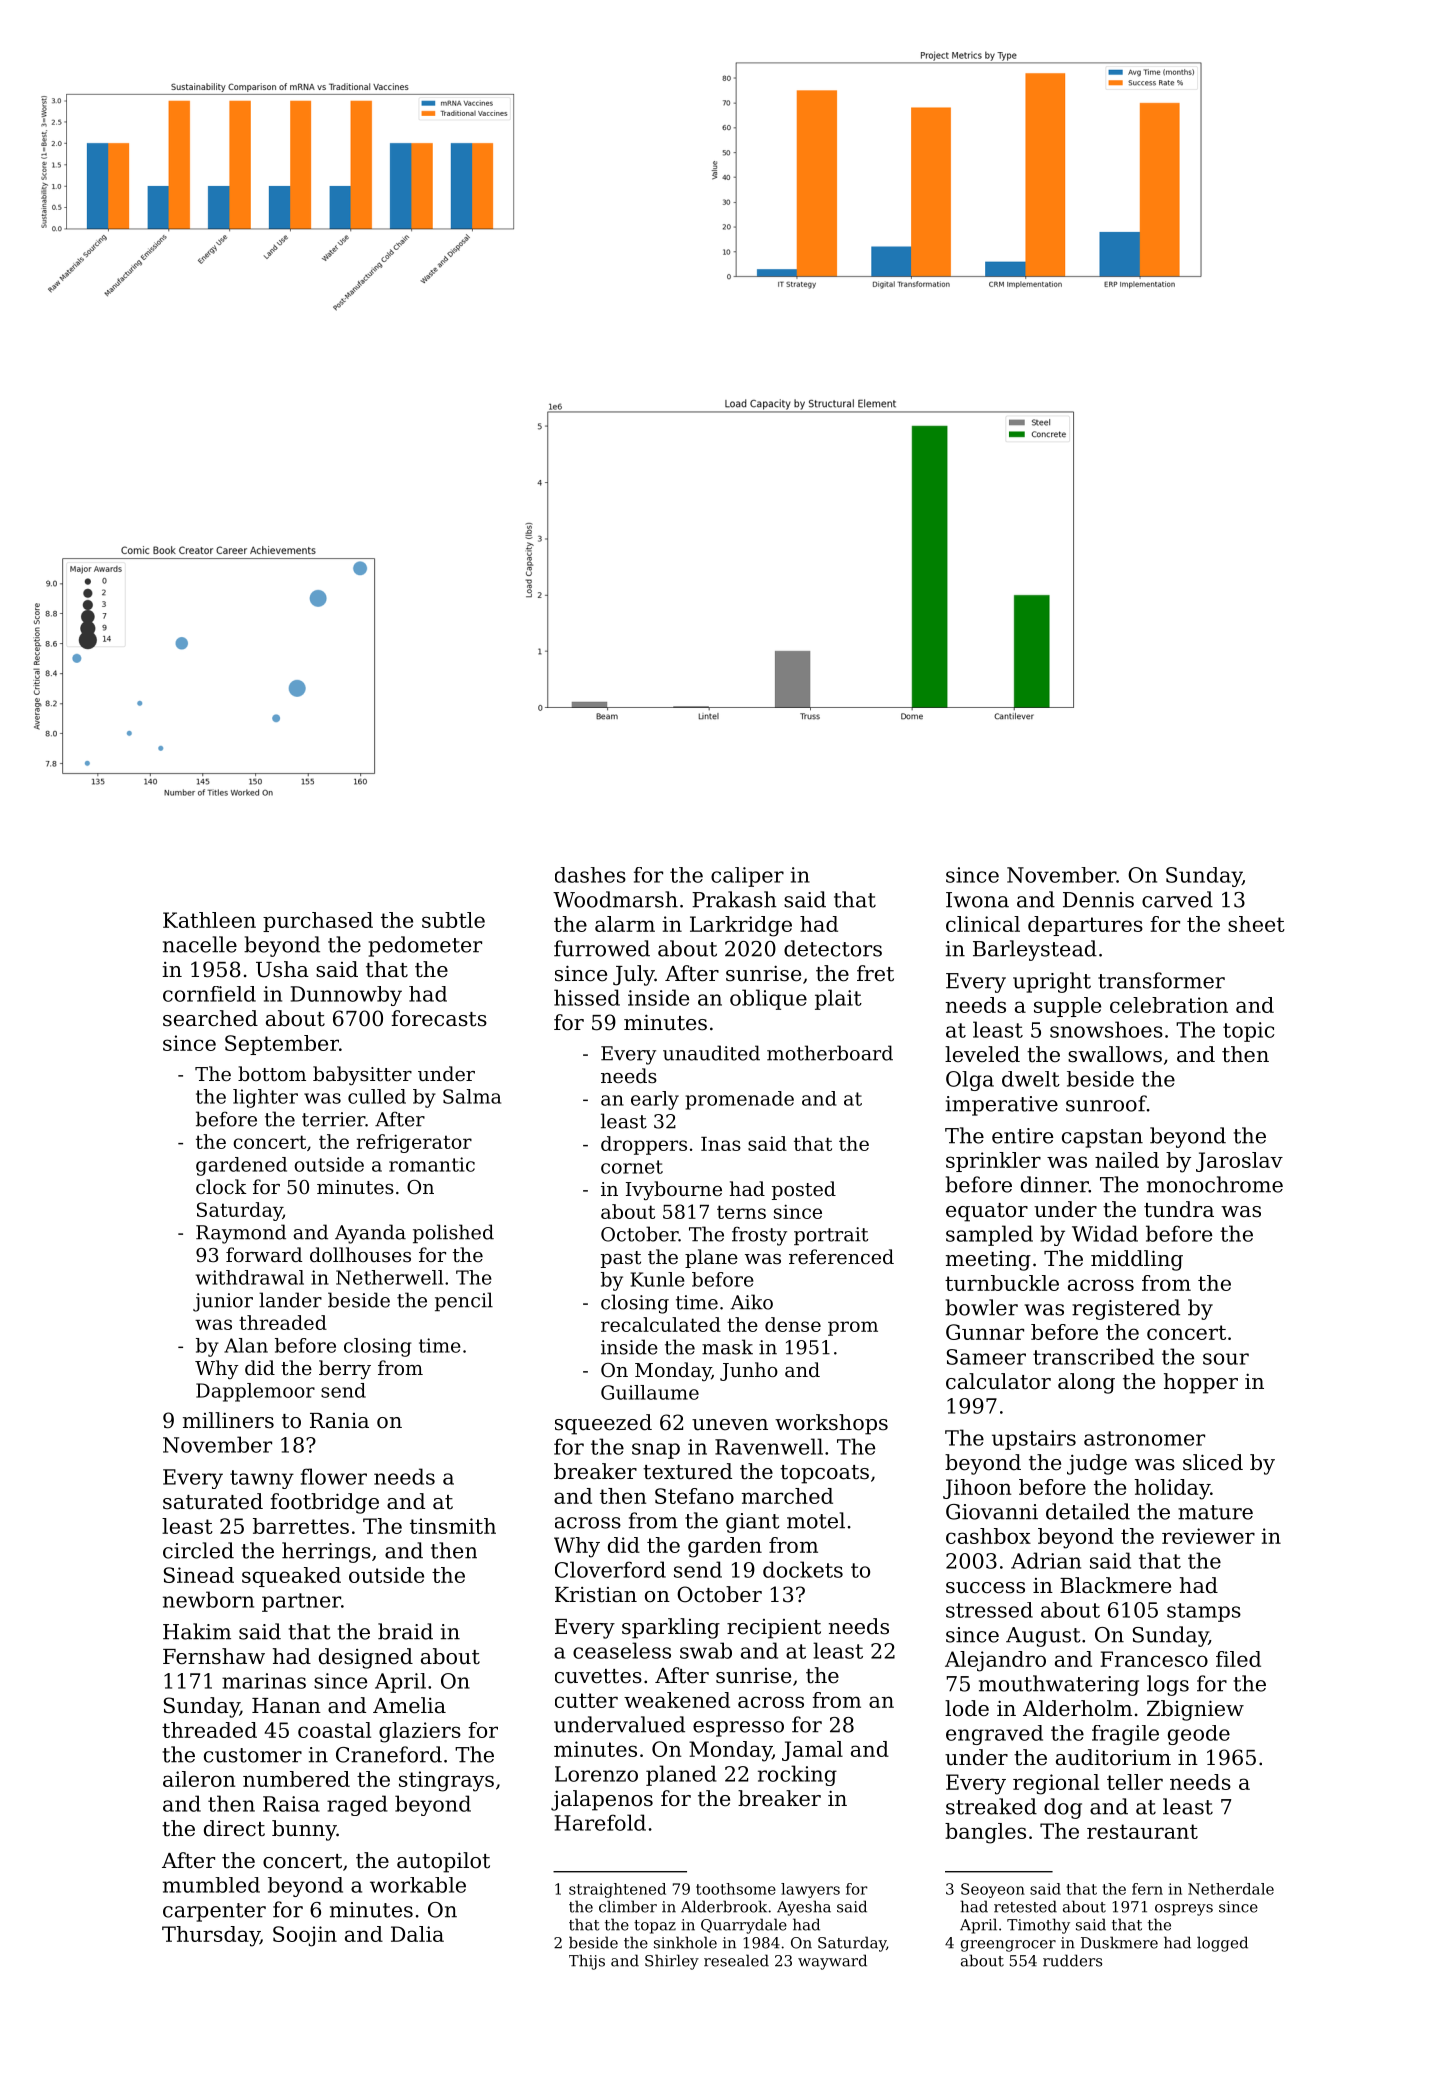 The height and width of the document is (2100, 1450). I want to click on cutter, so click(586, 1700).
